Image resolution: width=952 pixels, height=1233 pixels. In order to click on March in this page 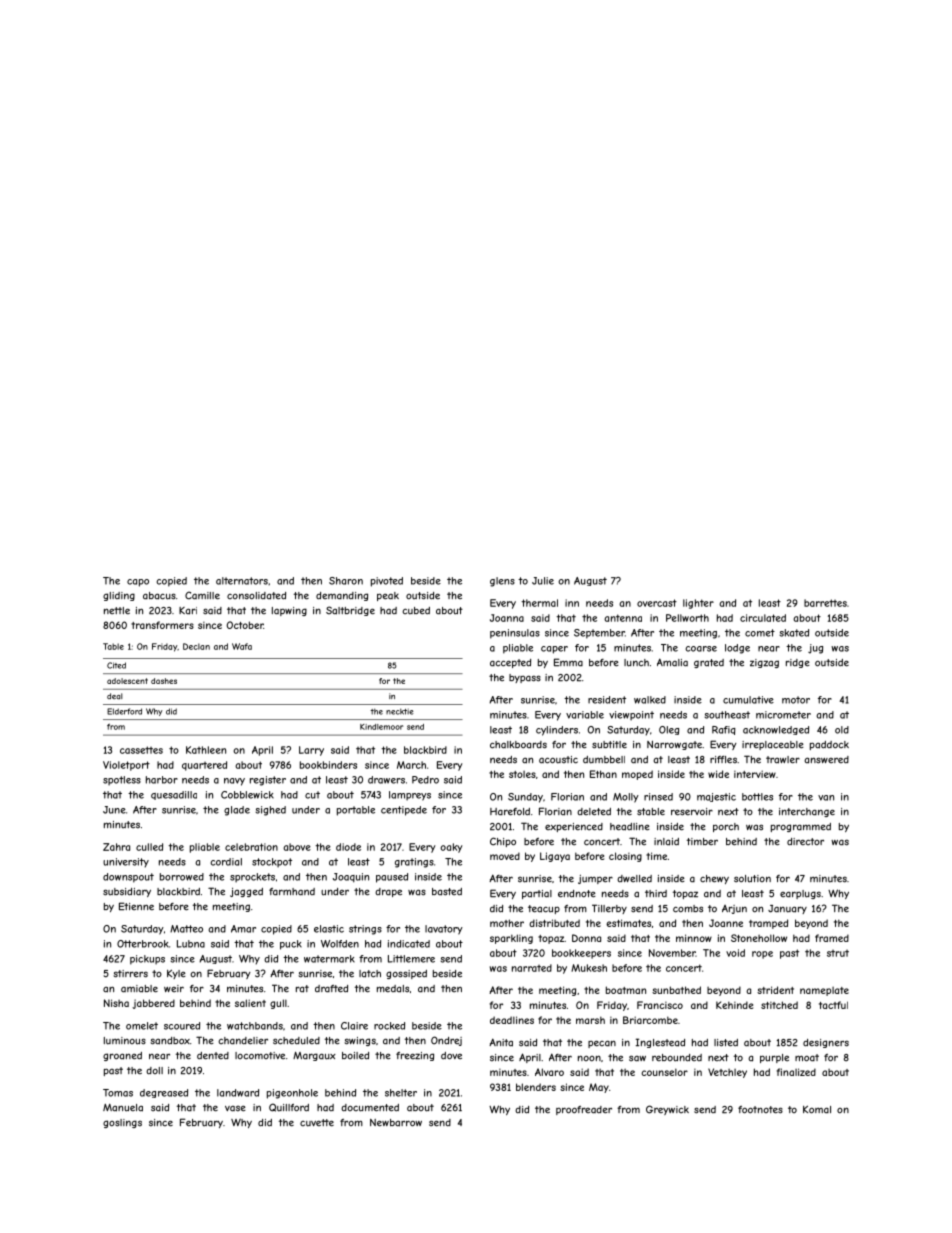, I will do `click(411, 765)`.
